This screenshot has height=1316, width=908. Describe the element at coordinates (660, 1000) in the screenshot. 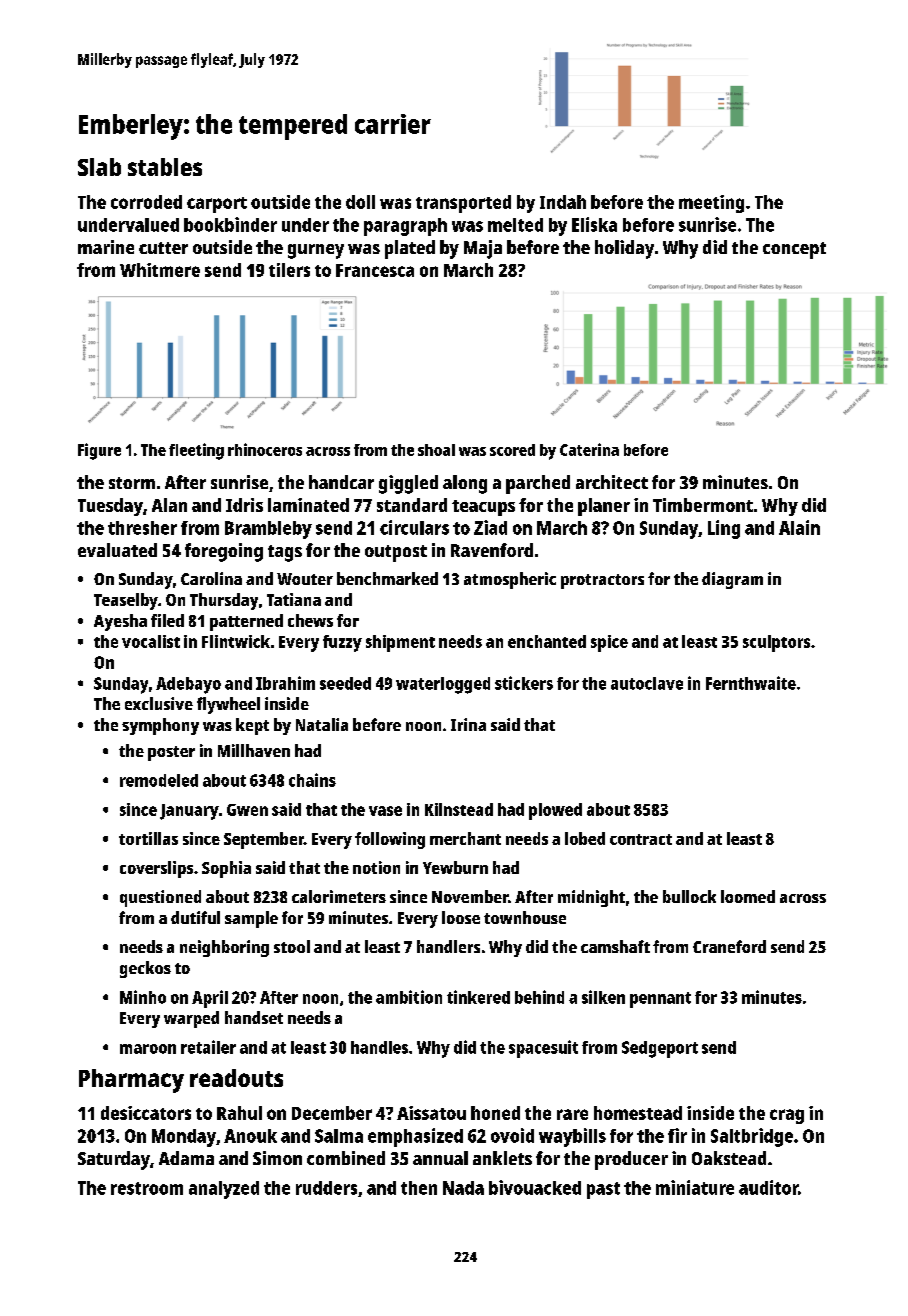

I see `pennant` at that location.
